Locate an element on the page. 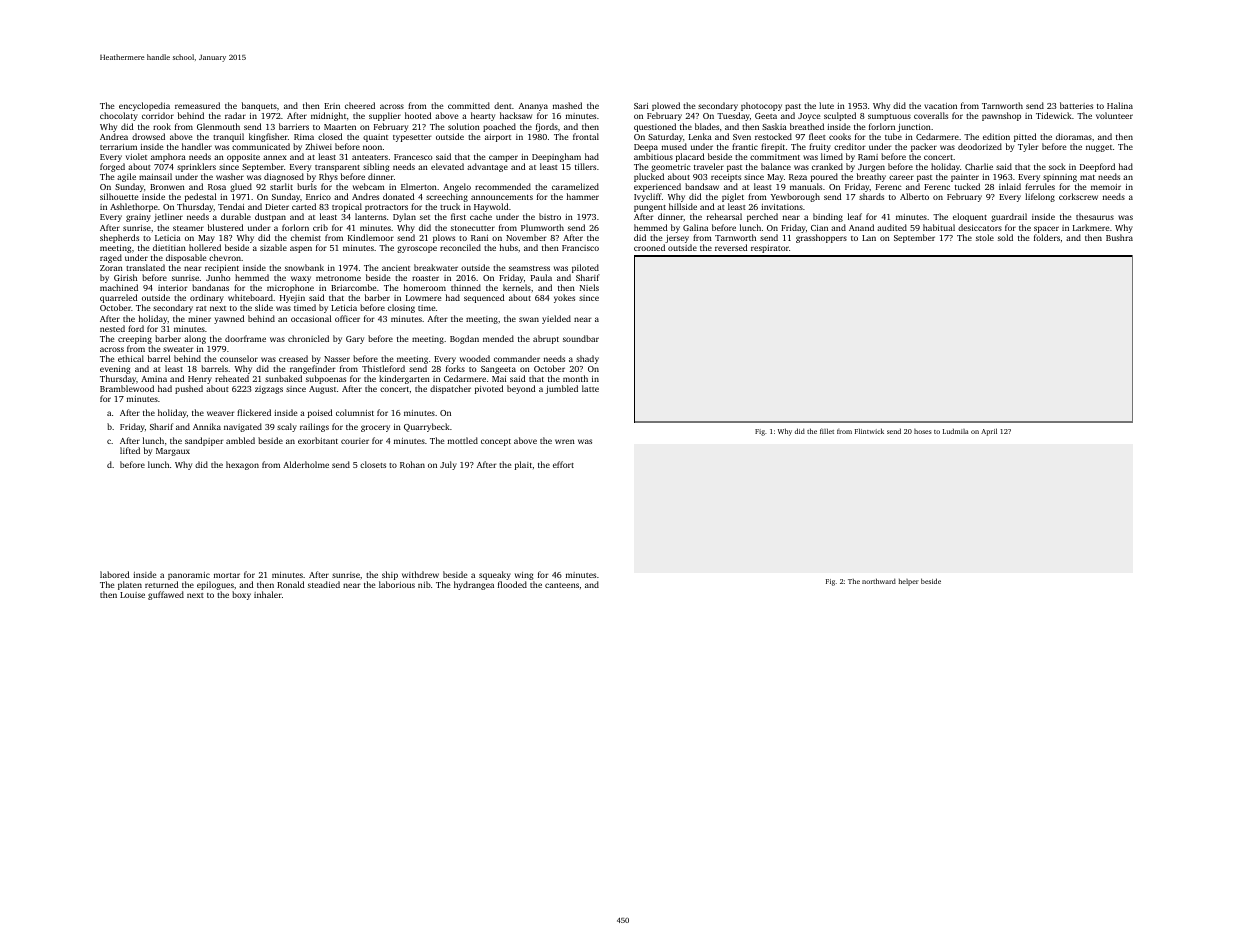 The image size is (1233, 952). Henry is located at coordinates (200, 380).
